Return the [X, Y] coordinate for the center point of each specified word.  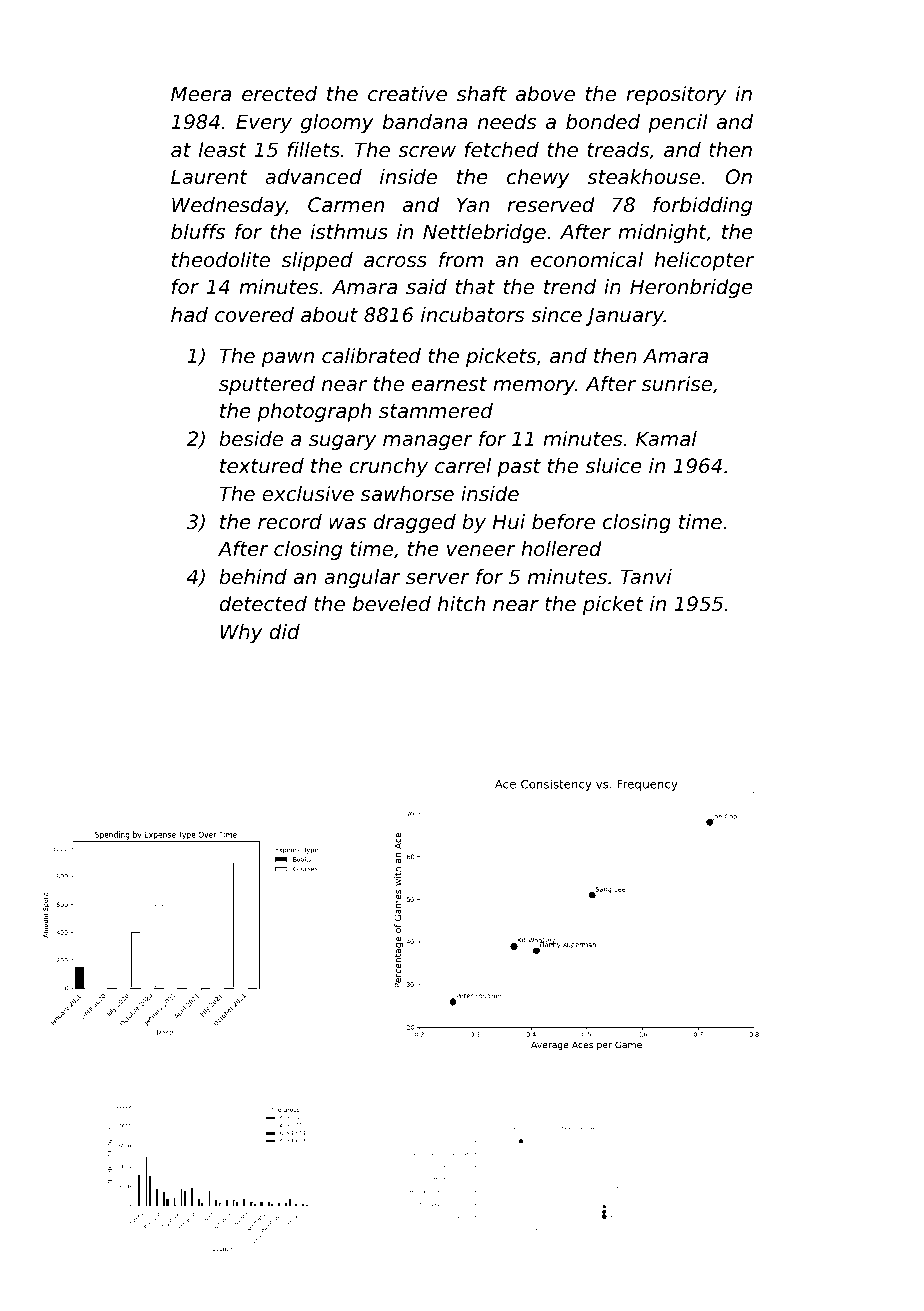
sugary [342, 442]
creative [407, 94]
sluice [613, 466]
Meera [201, 94]
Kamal [666, 438]
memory [534, 387]
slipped [317, 261]
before [563, 522]
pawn [288, 359]
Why [241, 633]
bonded [603, 122]
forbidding [702, 206]
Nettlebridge [484, 233]
